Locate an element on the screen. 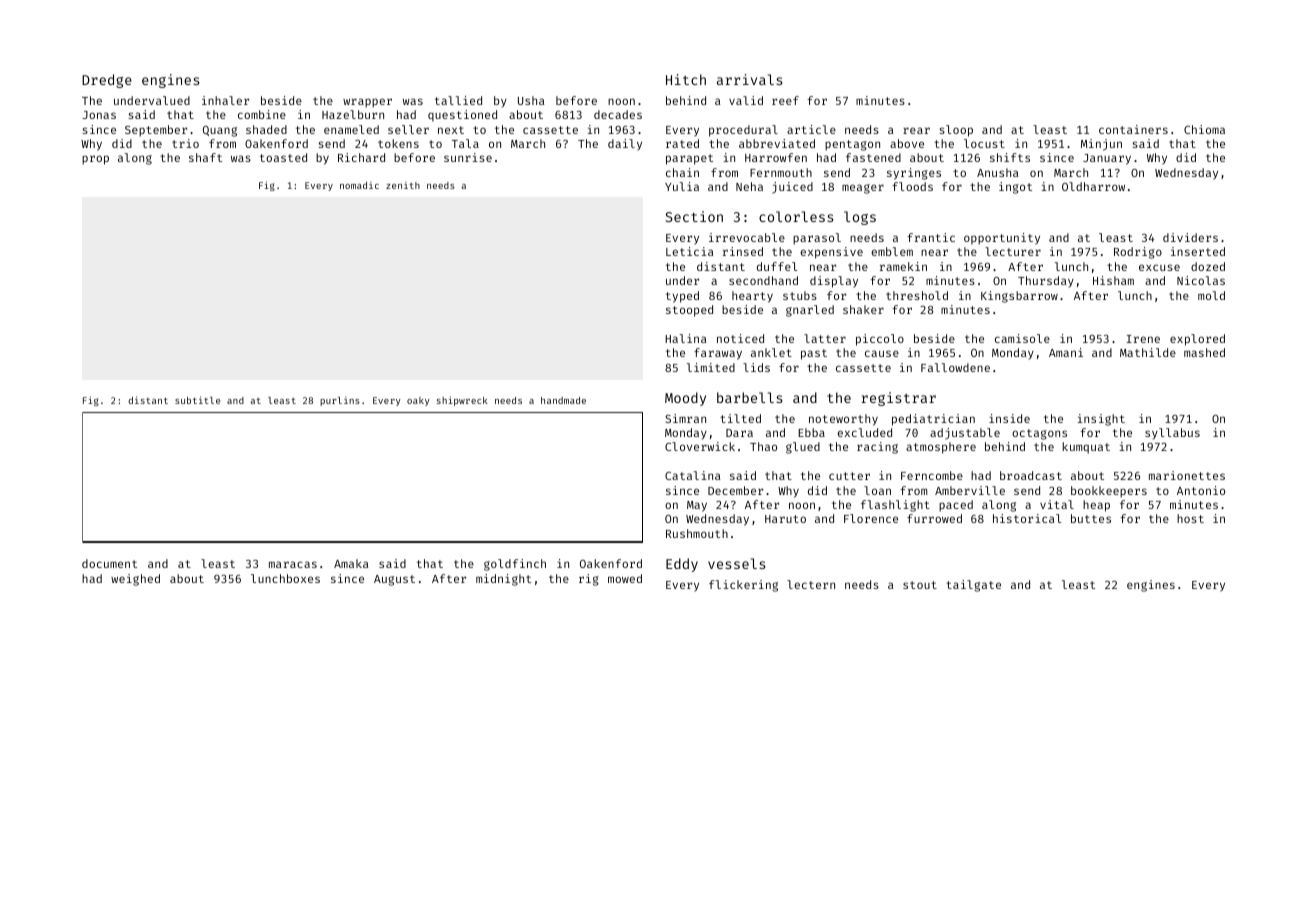  arrivals is located at coordinates (750, 79).
